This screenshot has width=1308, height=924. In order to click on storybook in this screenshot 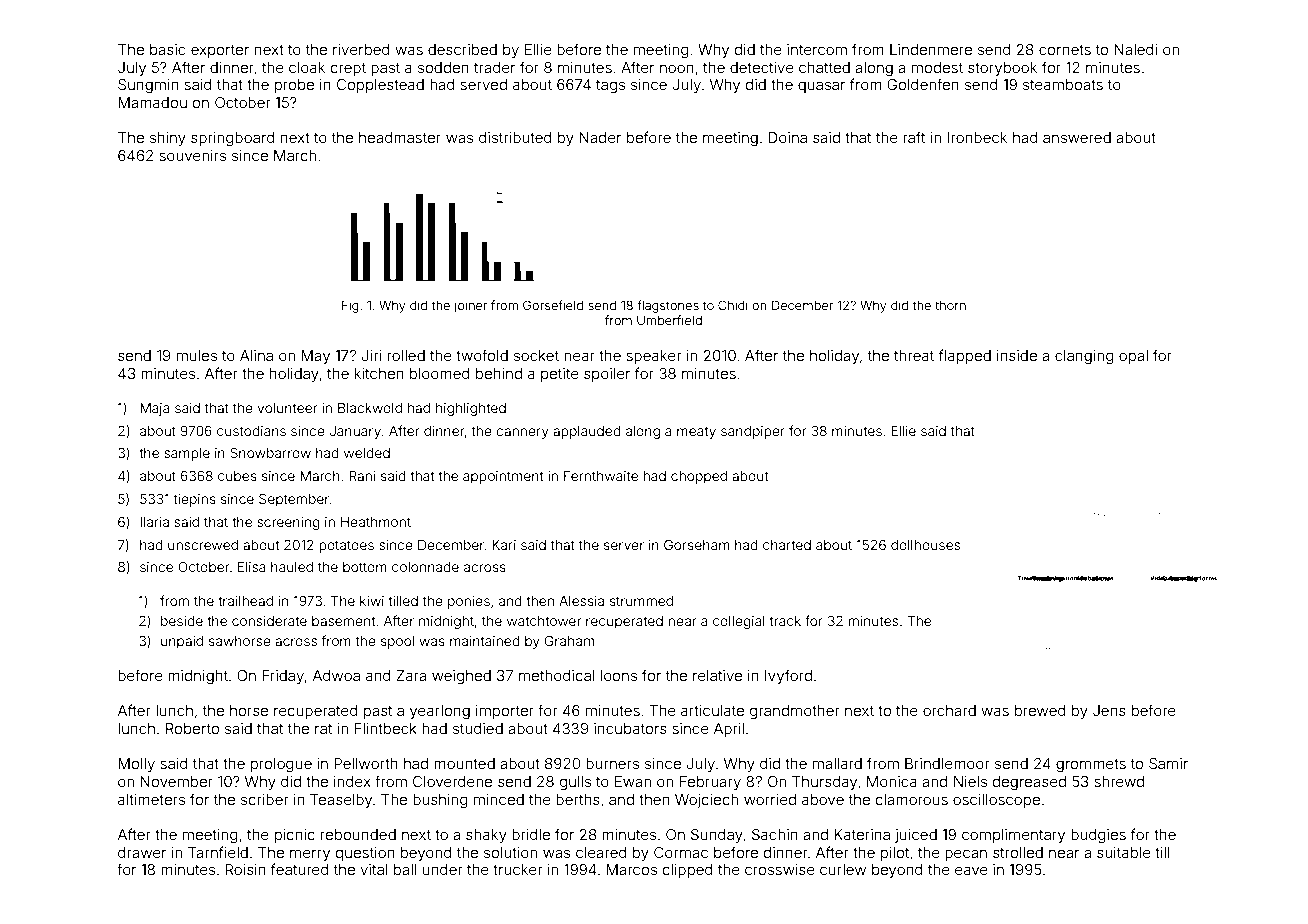, I will do `click(1002, 69)`.
